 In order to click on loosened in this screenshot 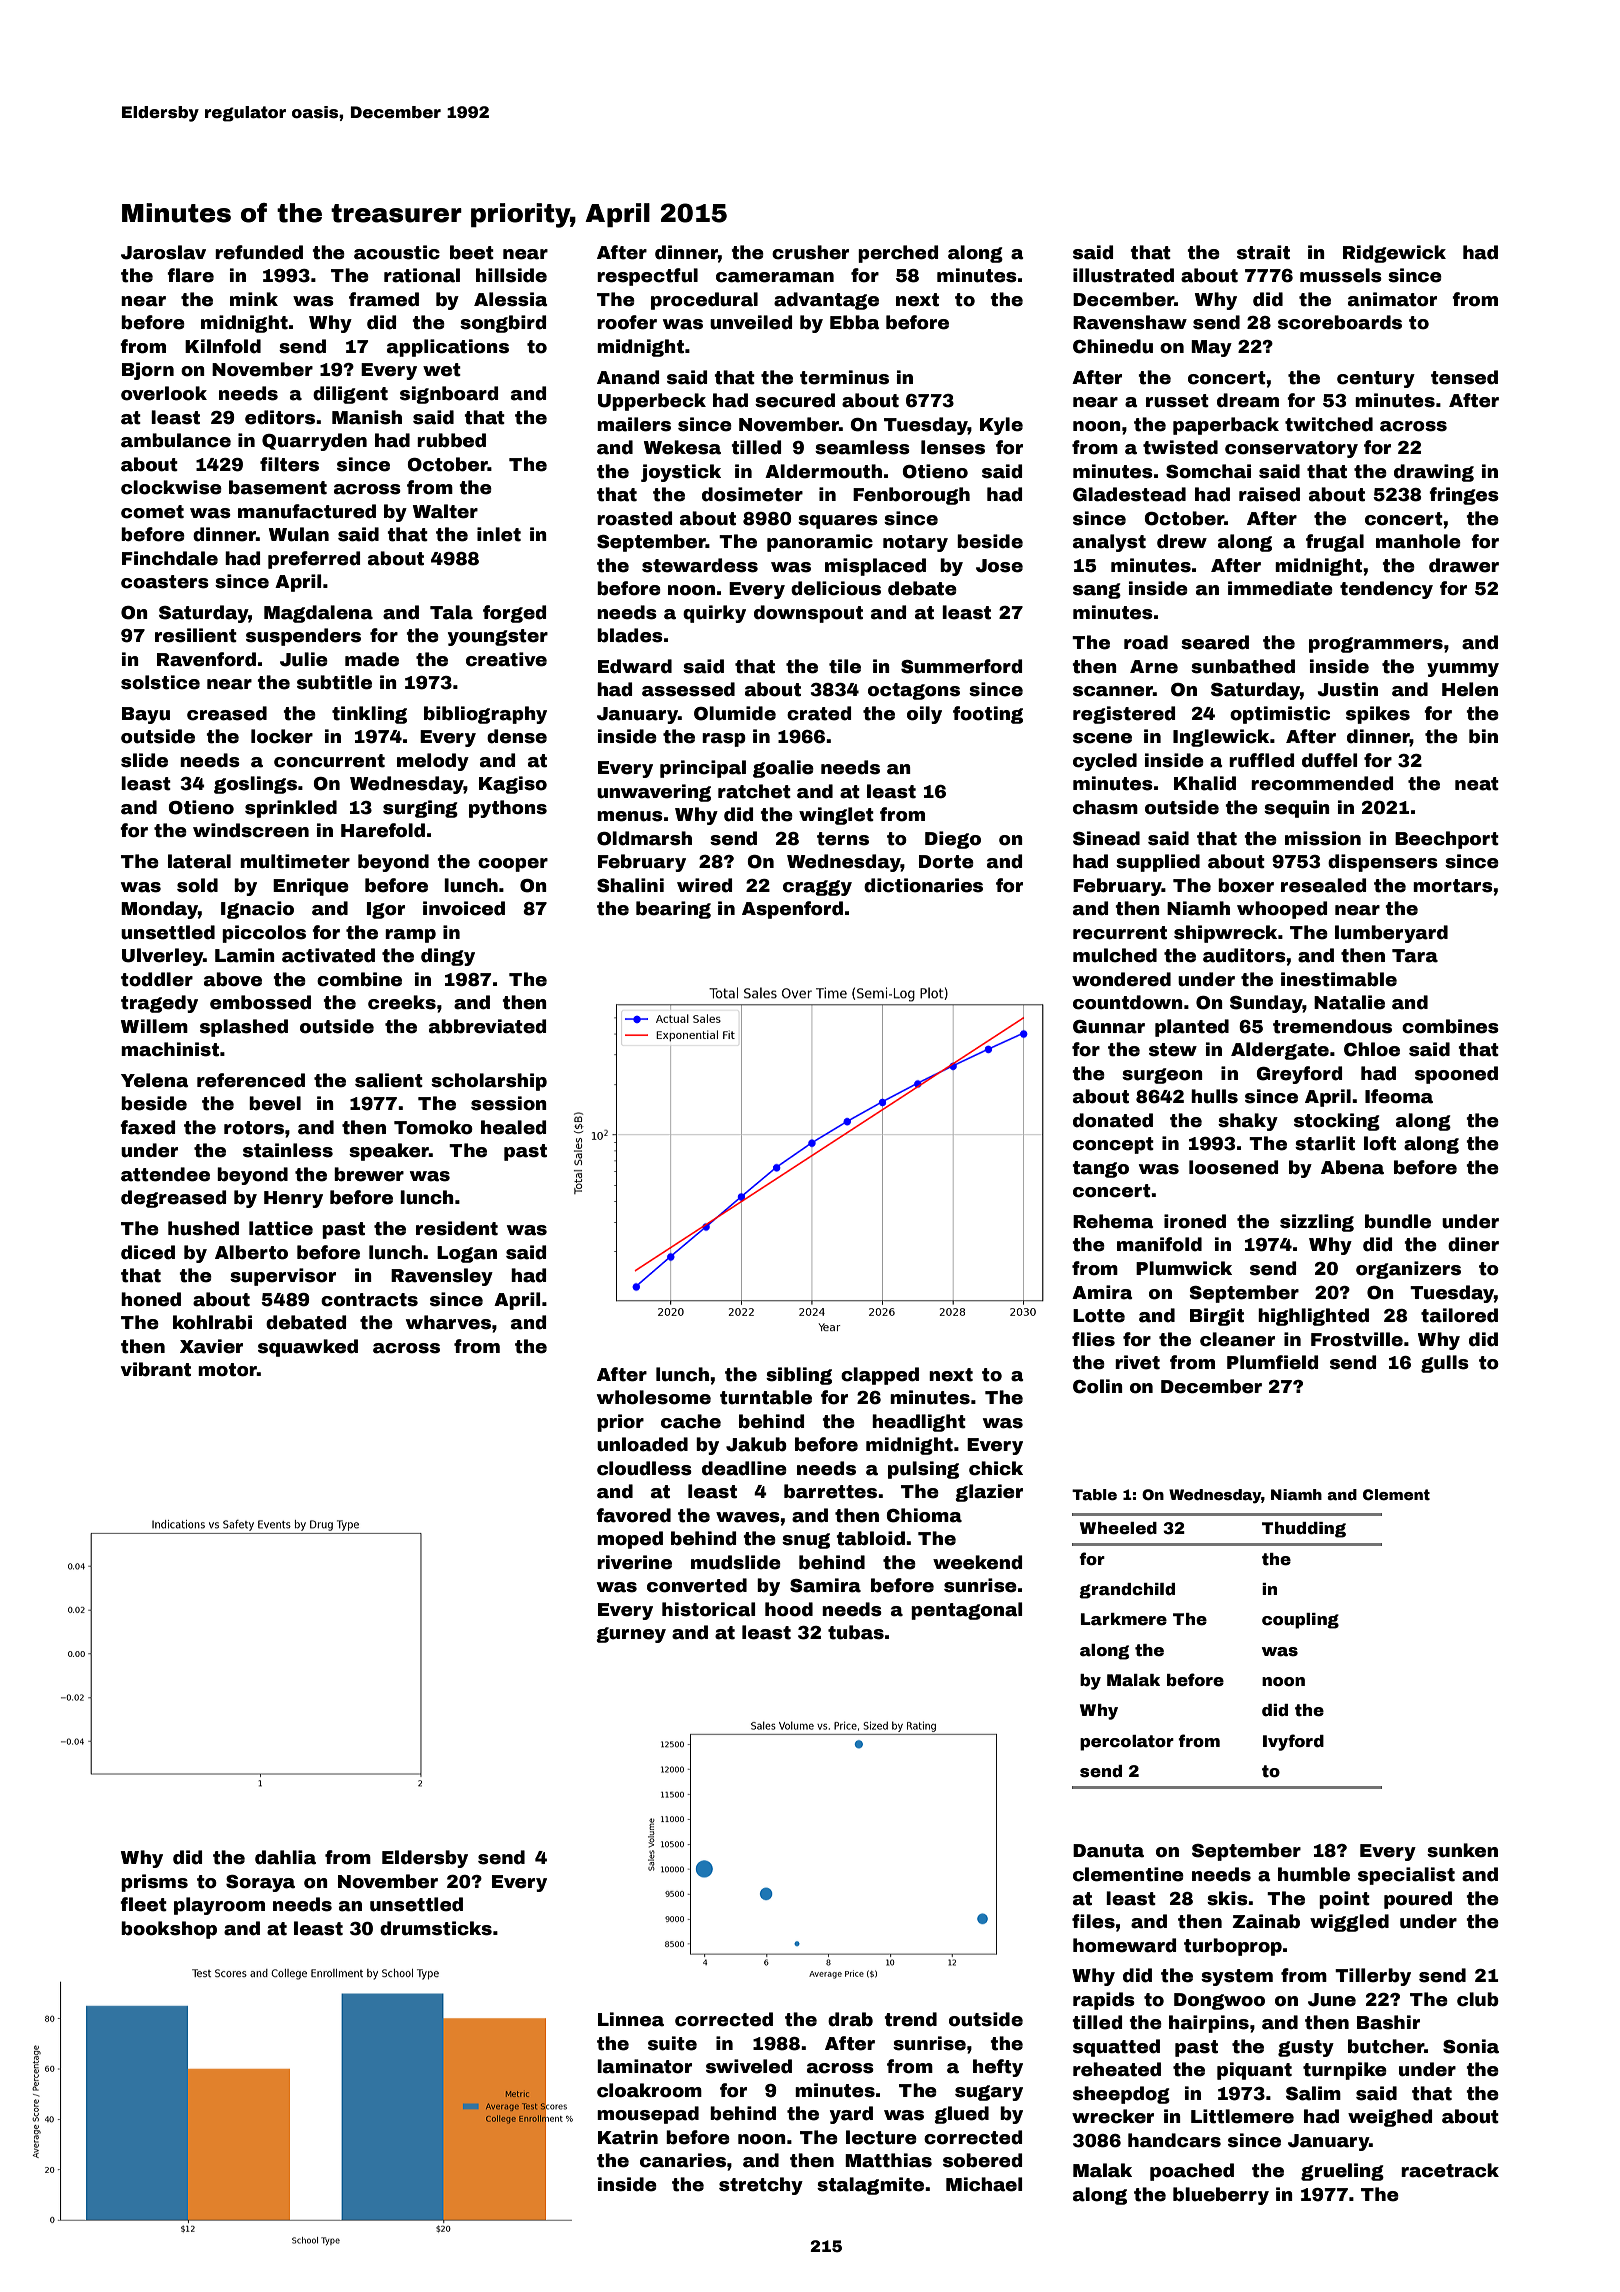, I will do `click(1233, 1167)`.
